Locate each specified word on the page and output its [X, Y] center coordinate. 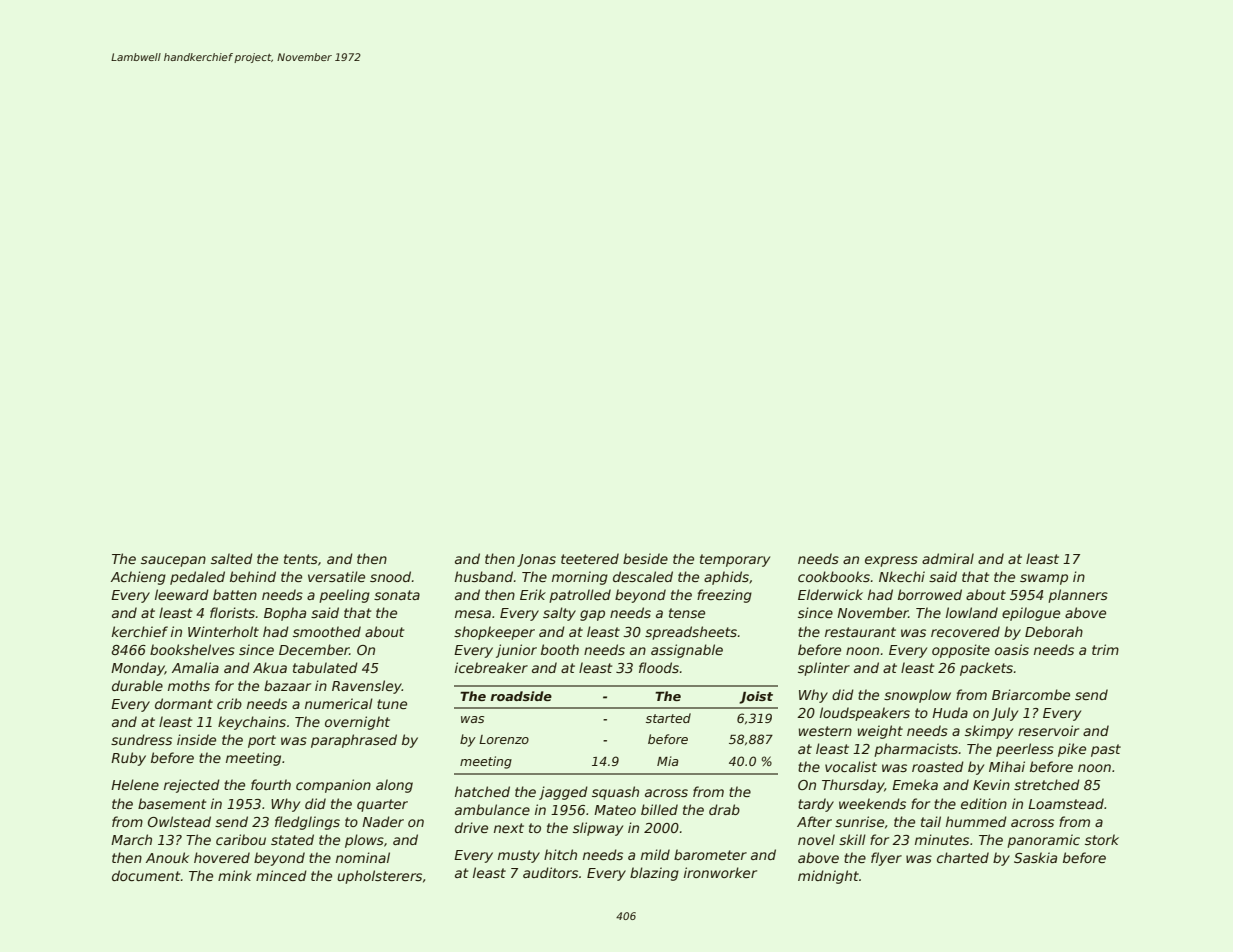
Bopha [285, 614]
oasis [1012, 649]
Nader [383, 821]
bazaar [287, 685]
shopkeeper [494, 633]
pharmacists [916, 750]
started [668, 718]
